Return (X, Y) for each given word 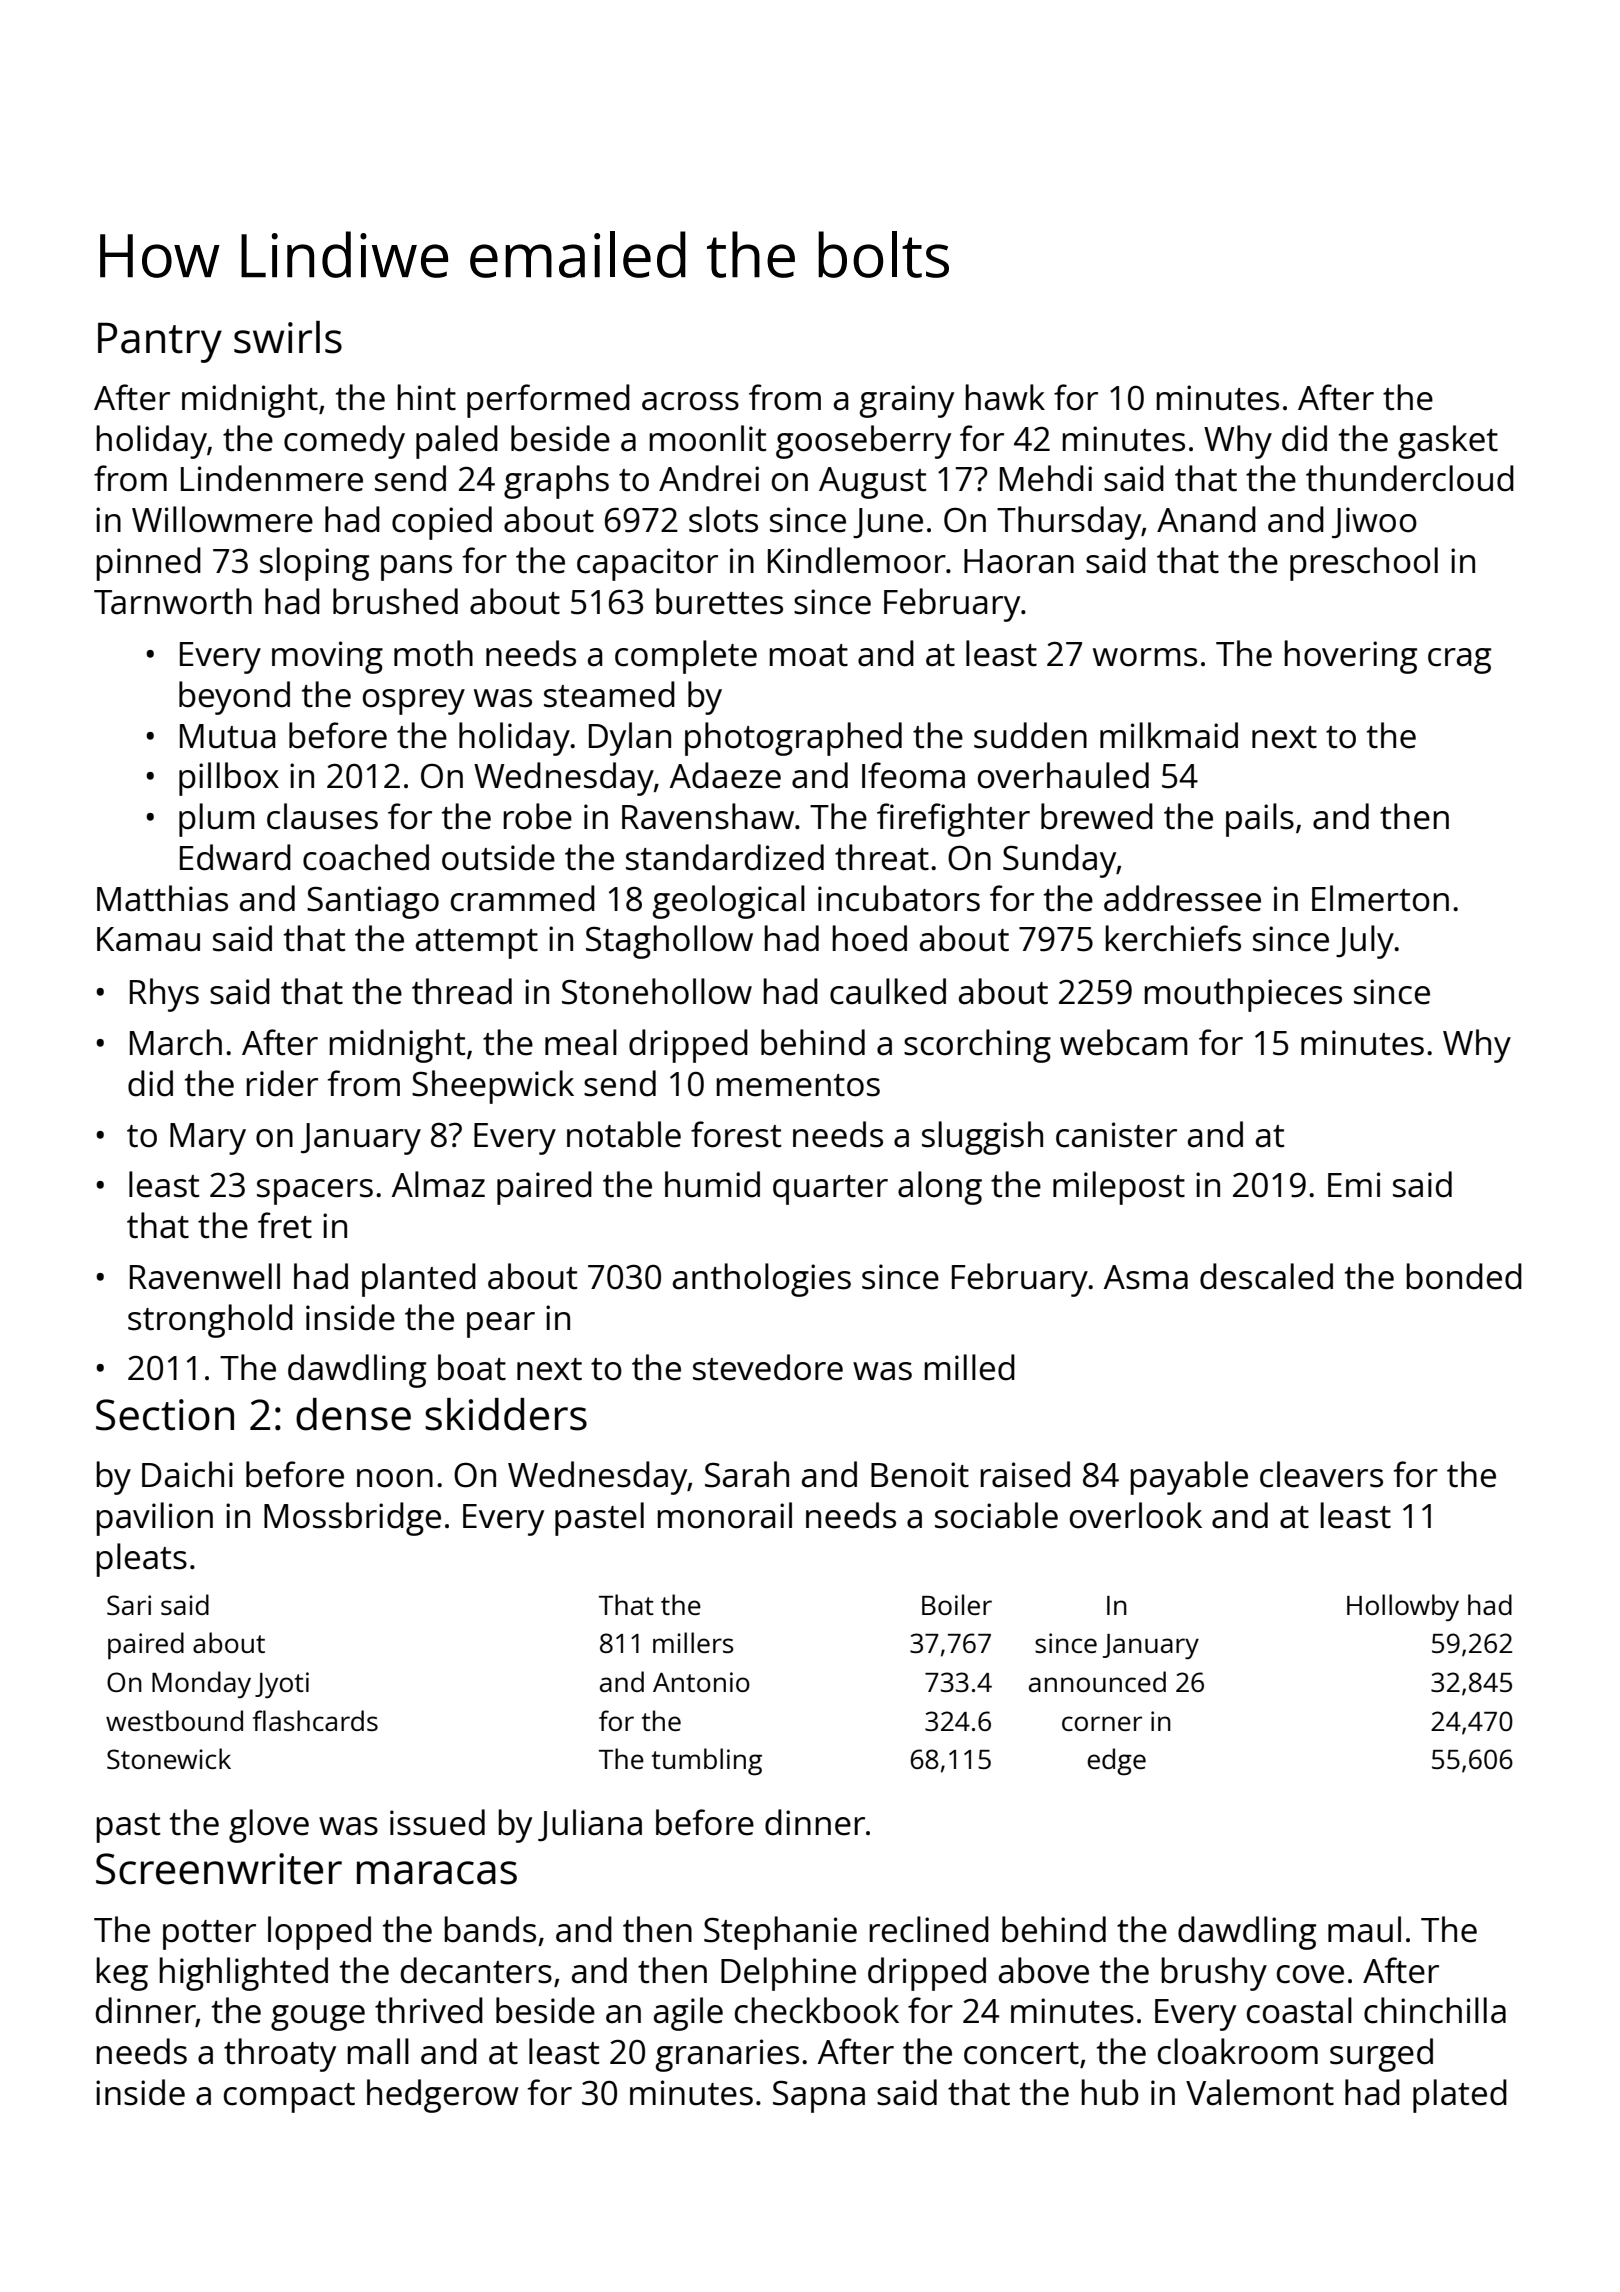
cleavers (1321, 1474)
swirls (288, 337)
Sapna (819, 2097)
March (176, 1042)
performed (548, 401)
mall (378, 2051)
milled (969, 1367)
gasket (1448, 442)
